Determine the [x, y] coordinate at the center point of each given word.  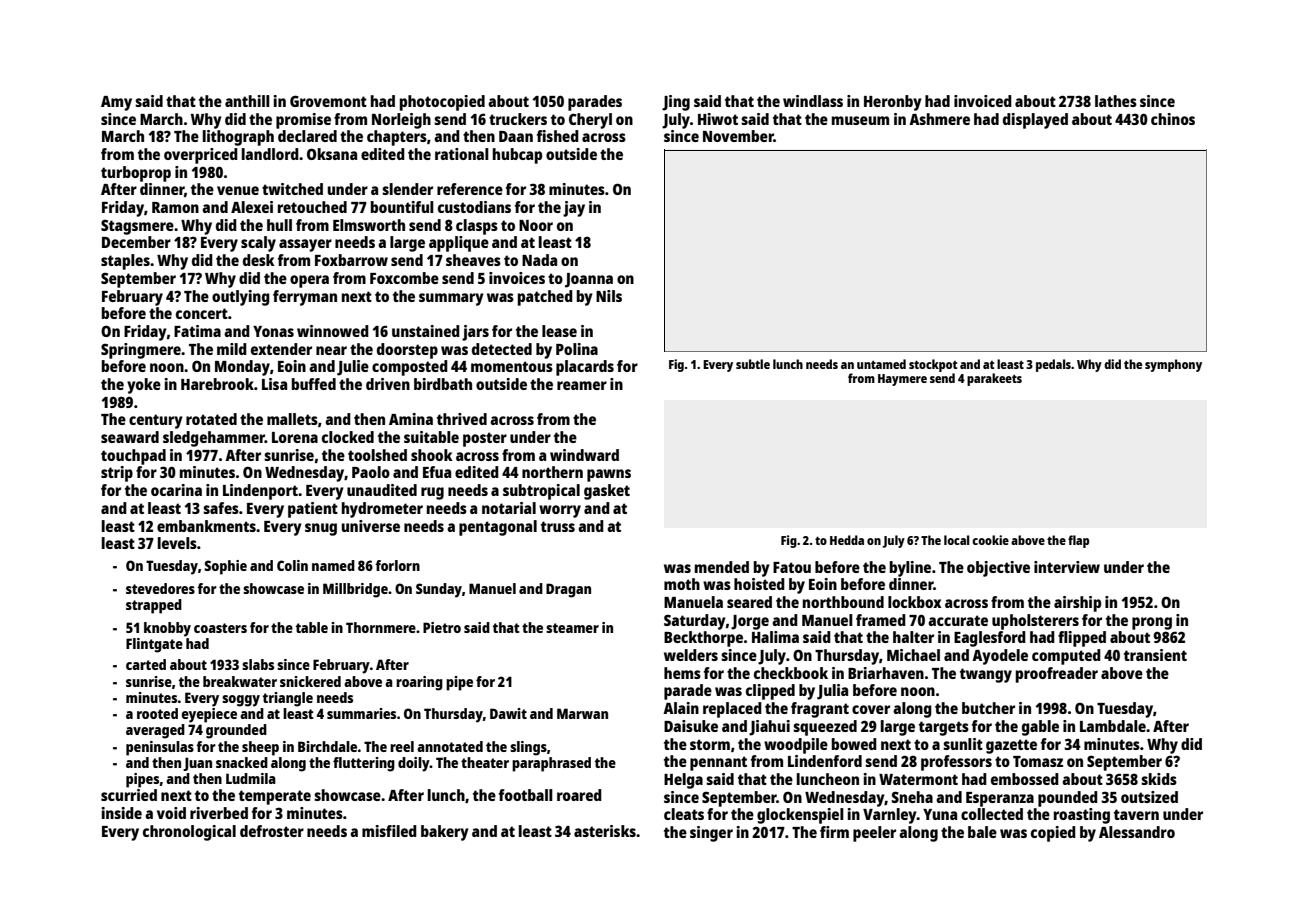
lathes [1116, 101]
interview [1067, 567]
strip [117, 474]
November [738, 136]
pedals [1053, 365]
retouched [312, 207]
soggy [241, 701]
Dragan [568, 590]
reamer [582, 385]
